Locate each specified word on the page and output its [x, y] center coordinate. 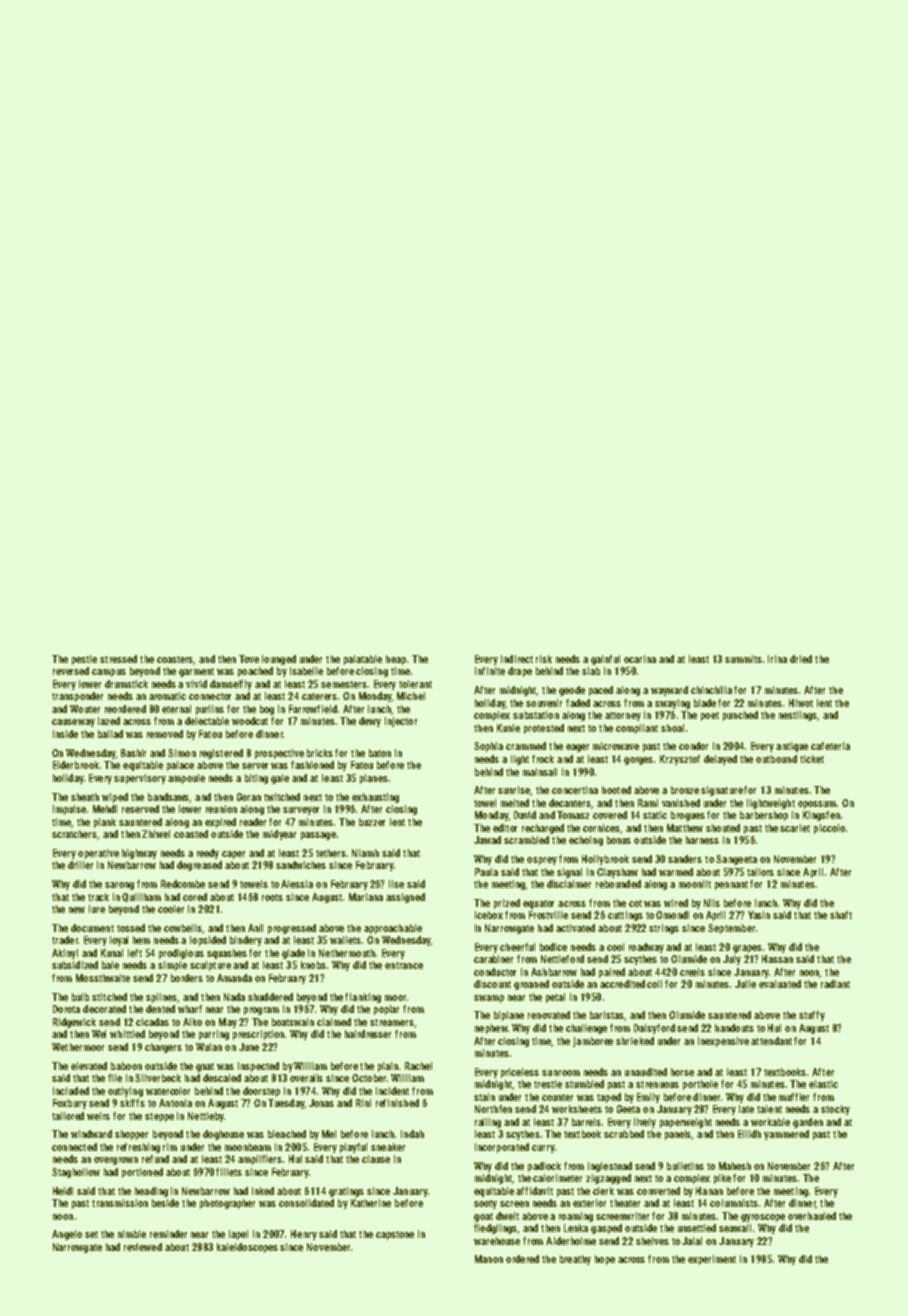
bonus [619, 840]
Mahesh [735, 1166]
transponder [77, 697]
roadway [646, 948]
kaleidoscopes [247, 1248]
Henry [304, 1235]
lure [97, 909]
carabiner [493, 959]
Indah [412, 1134]
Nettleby [206, 1117]
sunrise [514, 791]
